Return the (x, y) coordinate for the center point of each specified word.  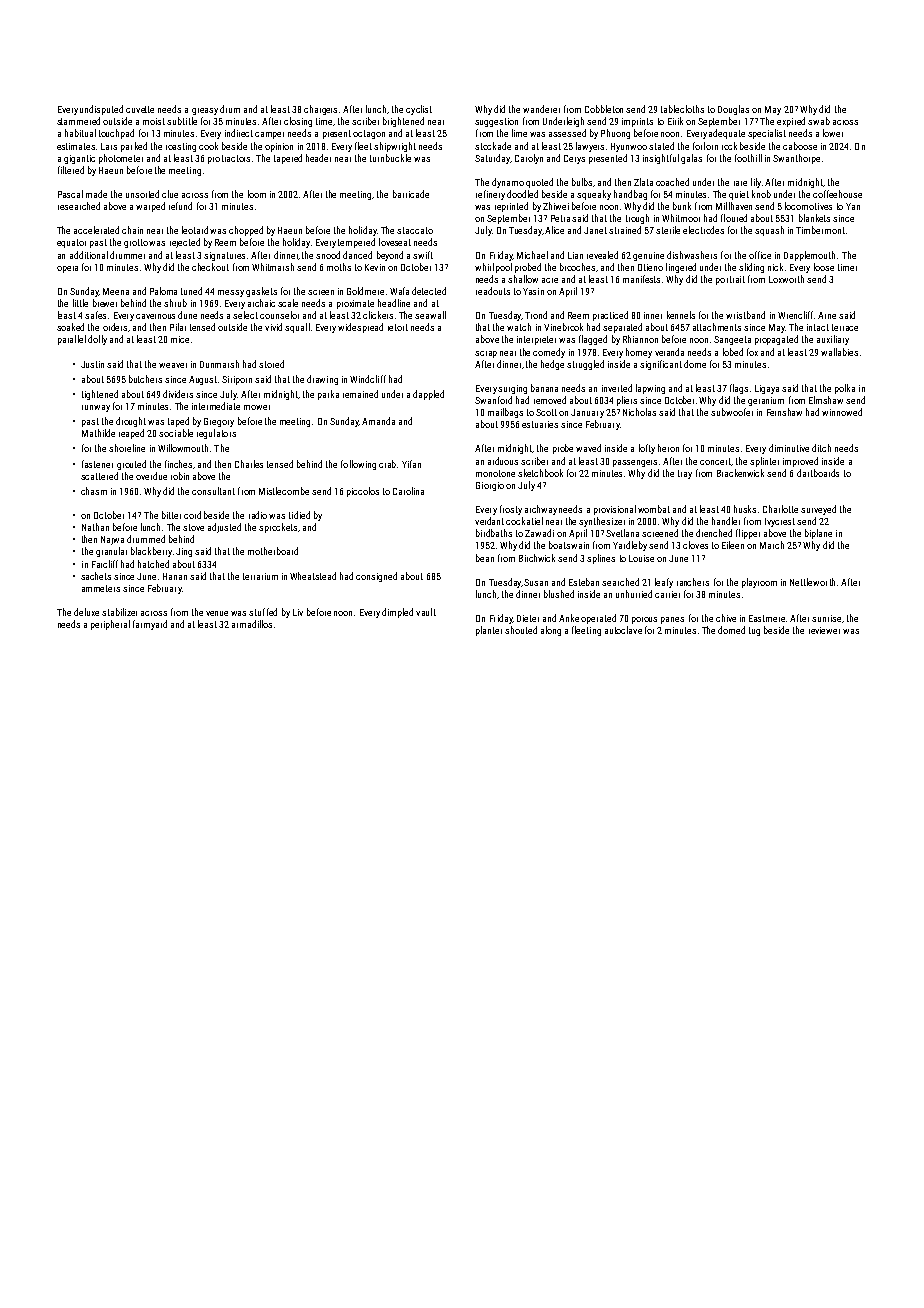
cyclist (419, 110)
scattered (99, 476)
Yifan (411, 464)
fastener (97, 464)
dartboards (818, 473)
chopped (246, 231)
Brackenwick (740, 473)
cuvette (140, 109)
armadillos (252, 624)
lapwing (650, 389)
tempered (356, 243)
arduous (503, 461)
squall (297, 328)
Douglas (733, 110)
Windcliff (368, 379)
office (760, 255)
